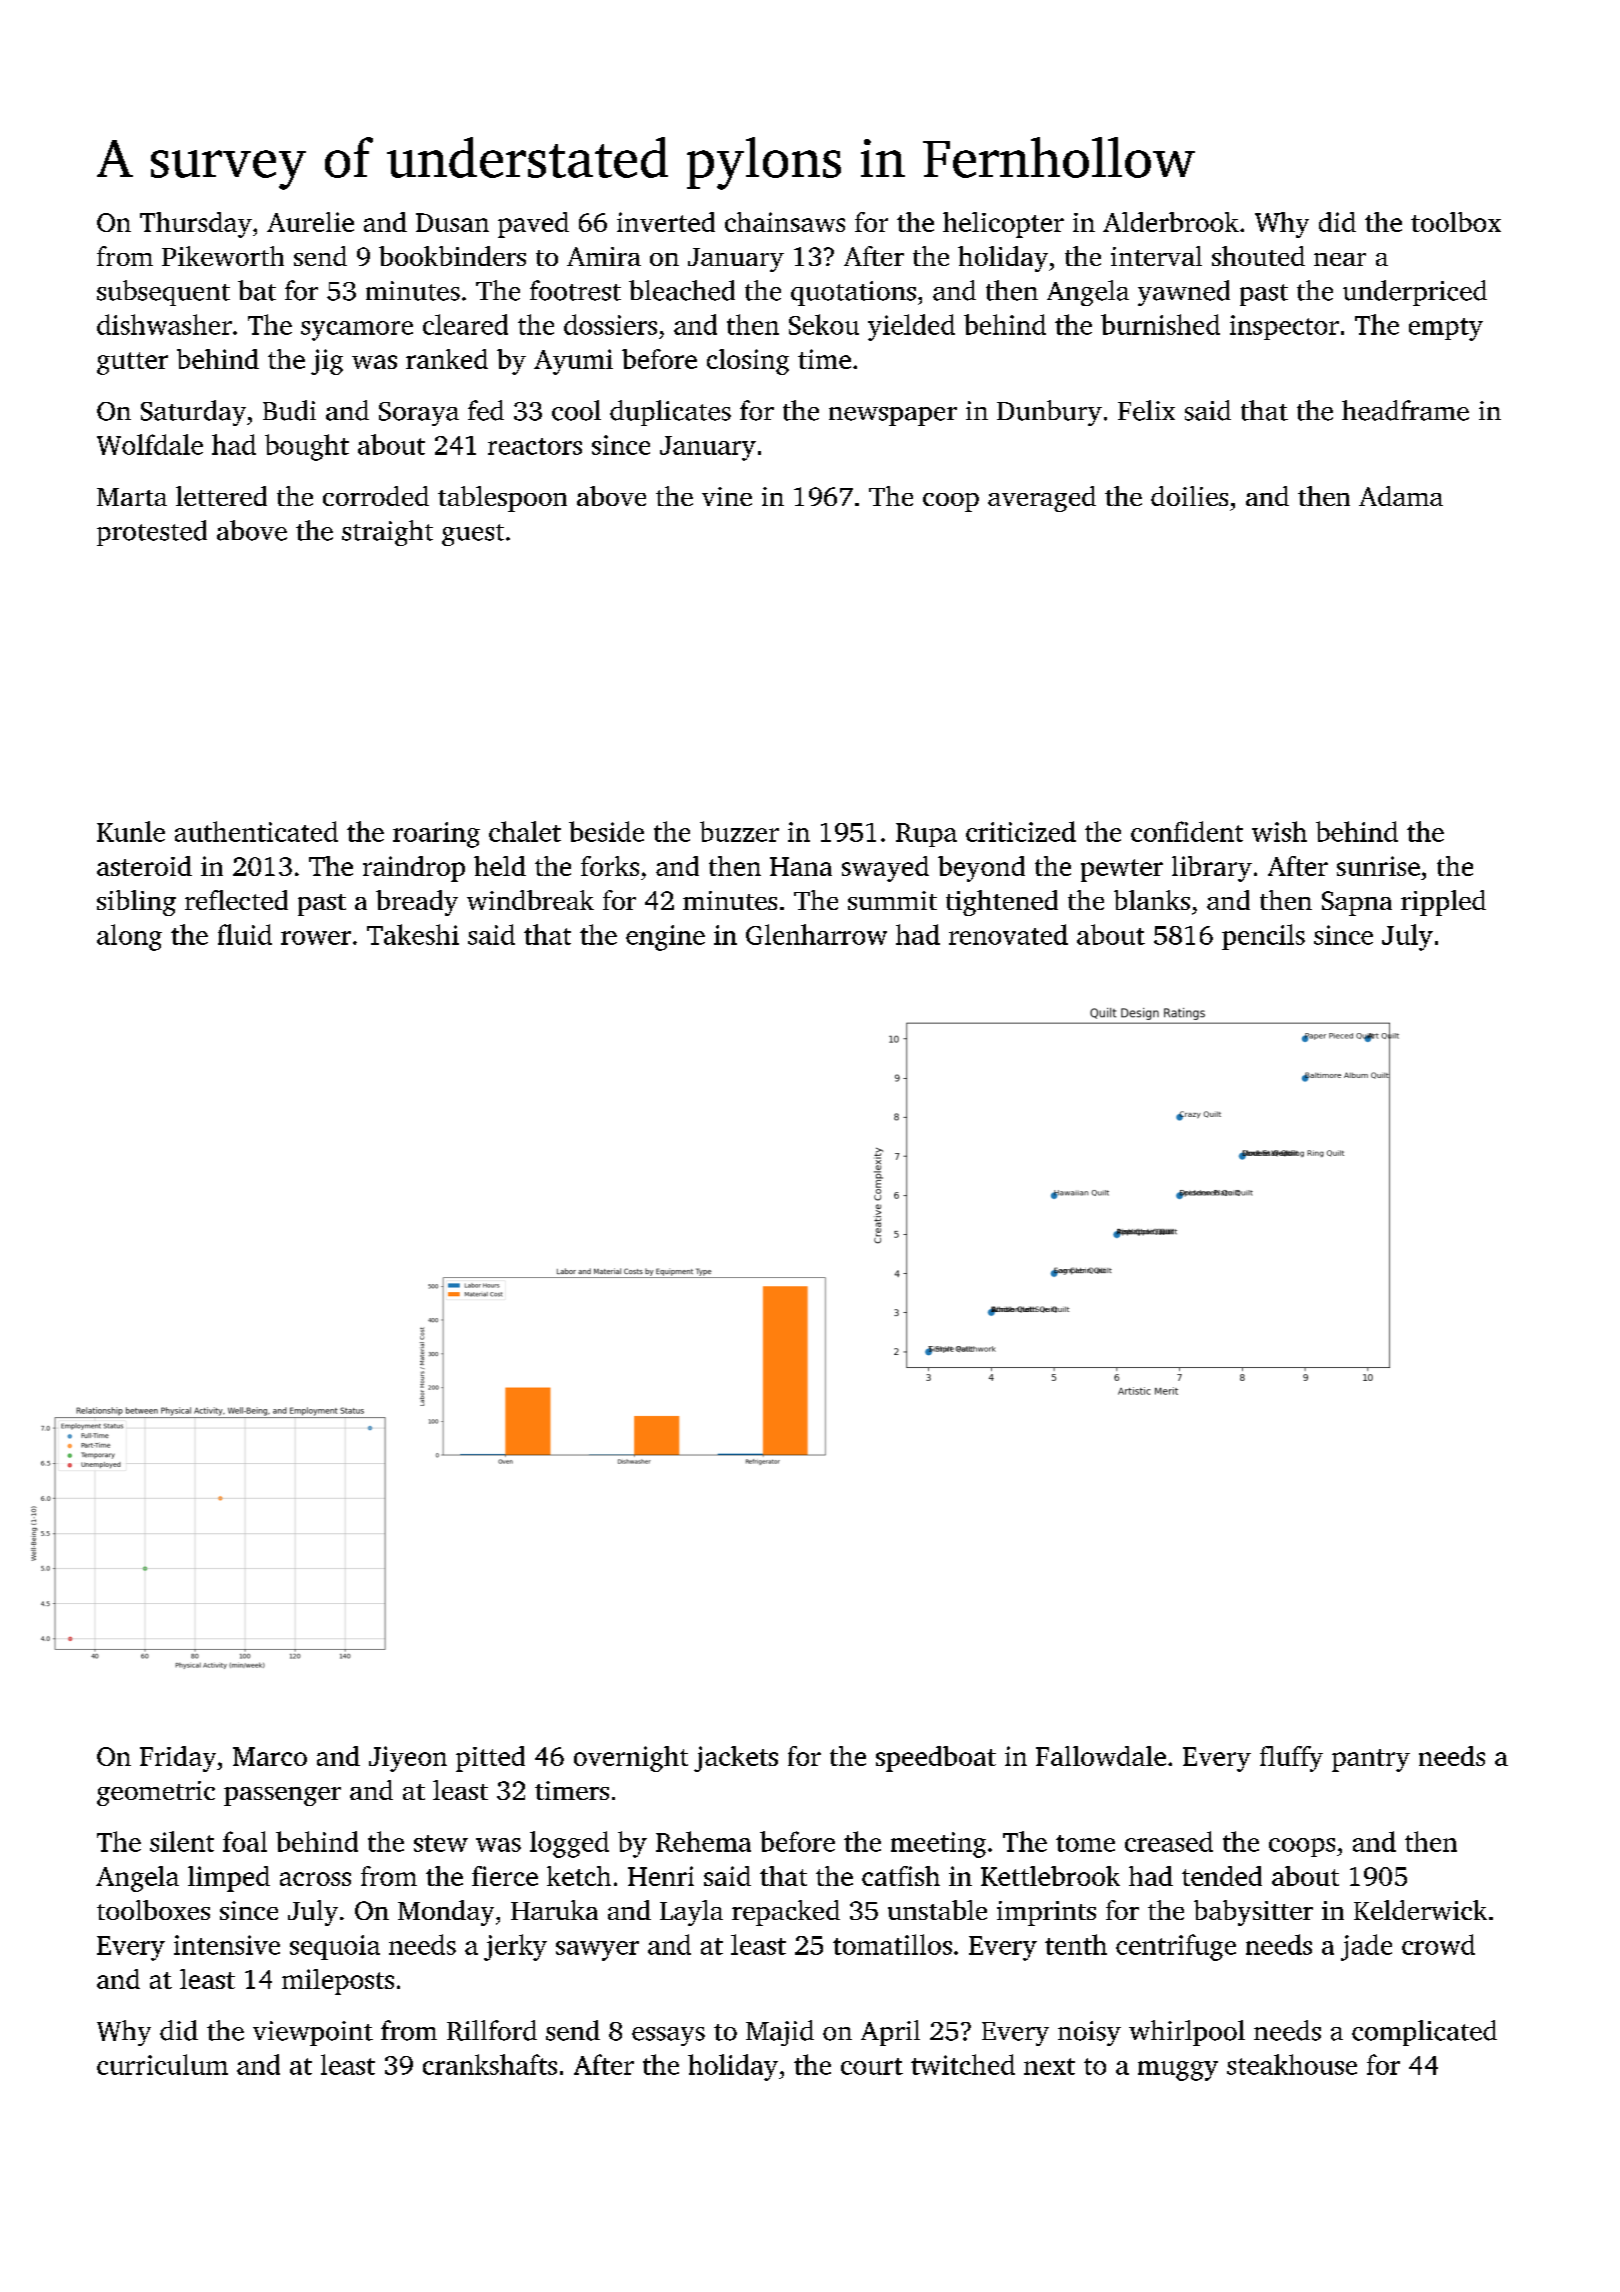  I want to click on essays, so click(668, 2036).
